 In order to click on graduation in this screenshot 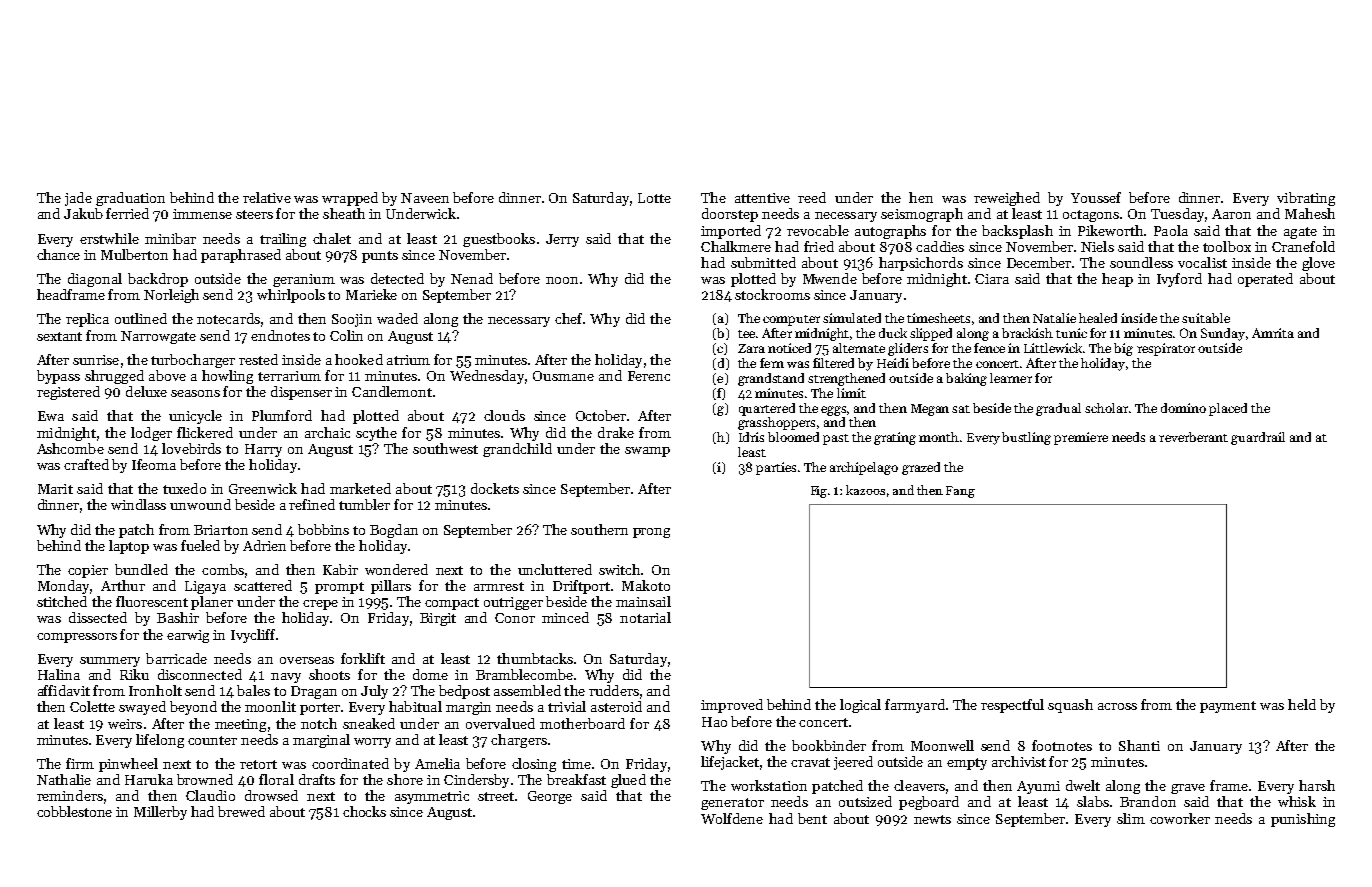, I will do `click(130, 199)`.
